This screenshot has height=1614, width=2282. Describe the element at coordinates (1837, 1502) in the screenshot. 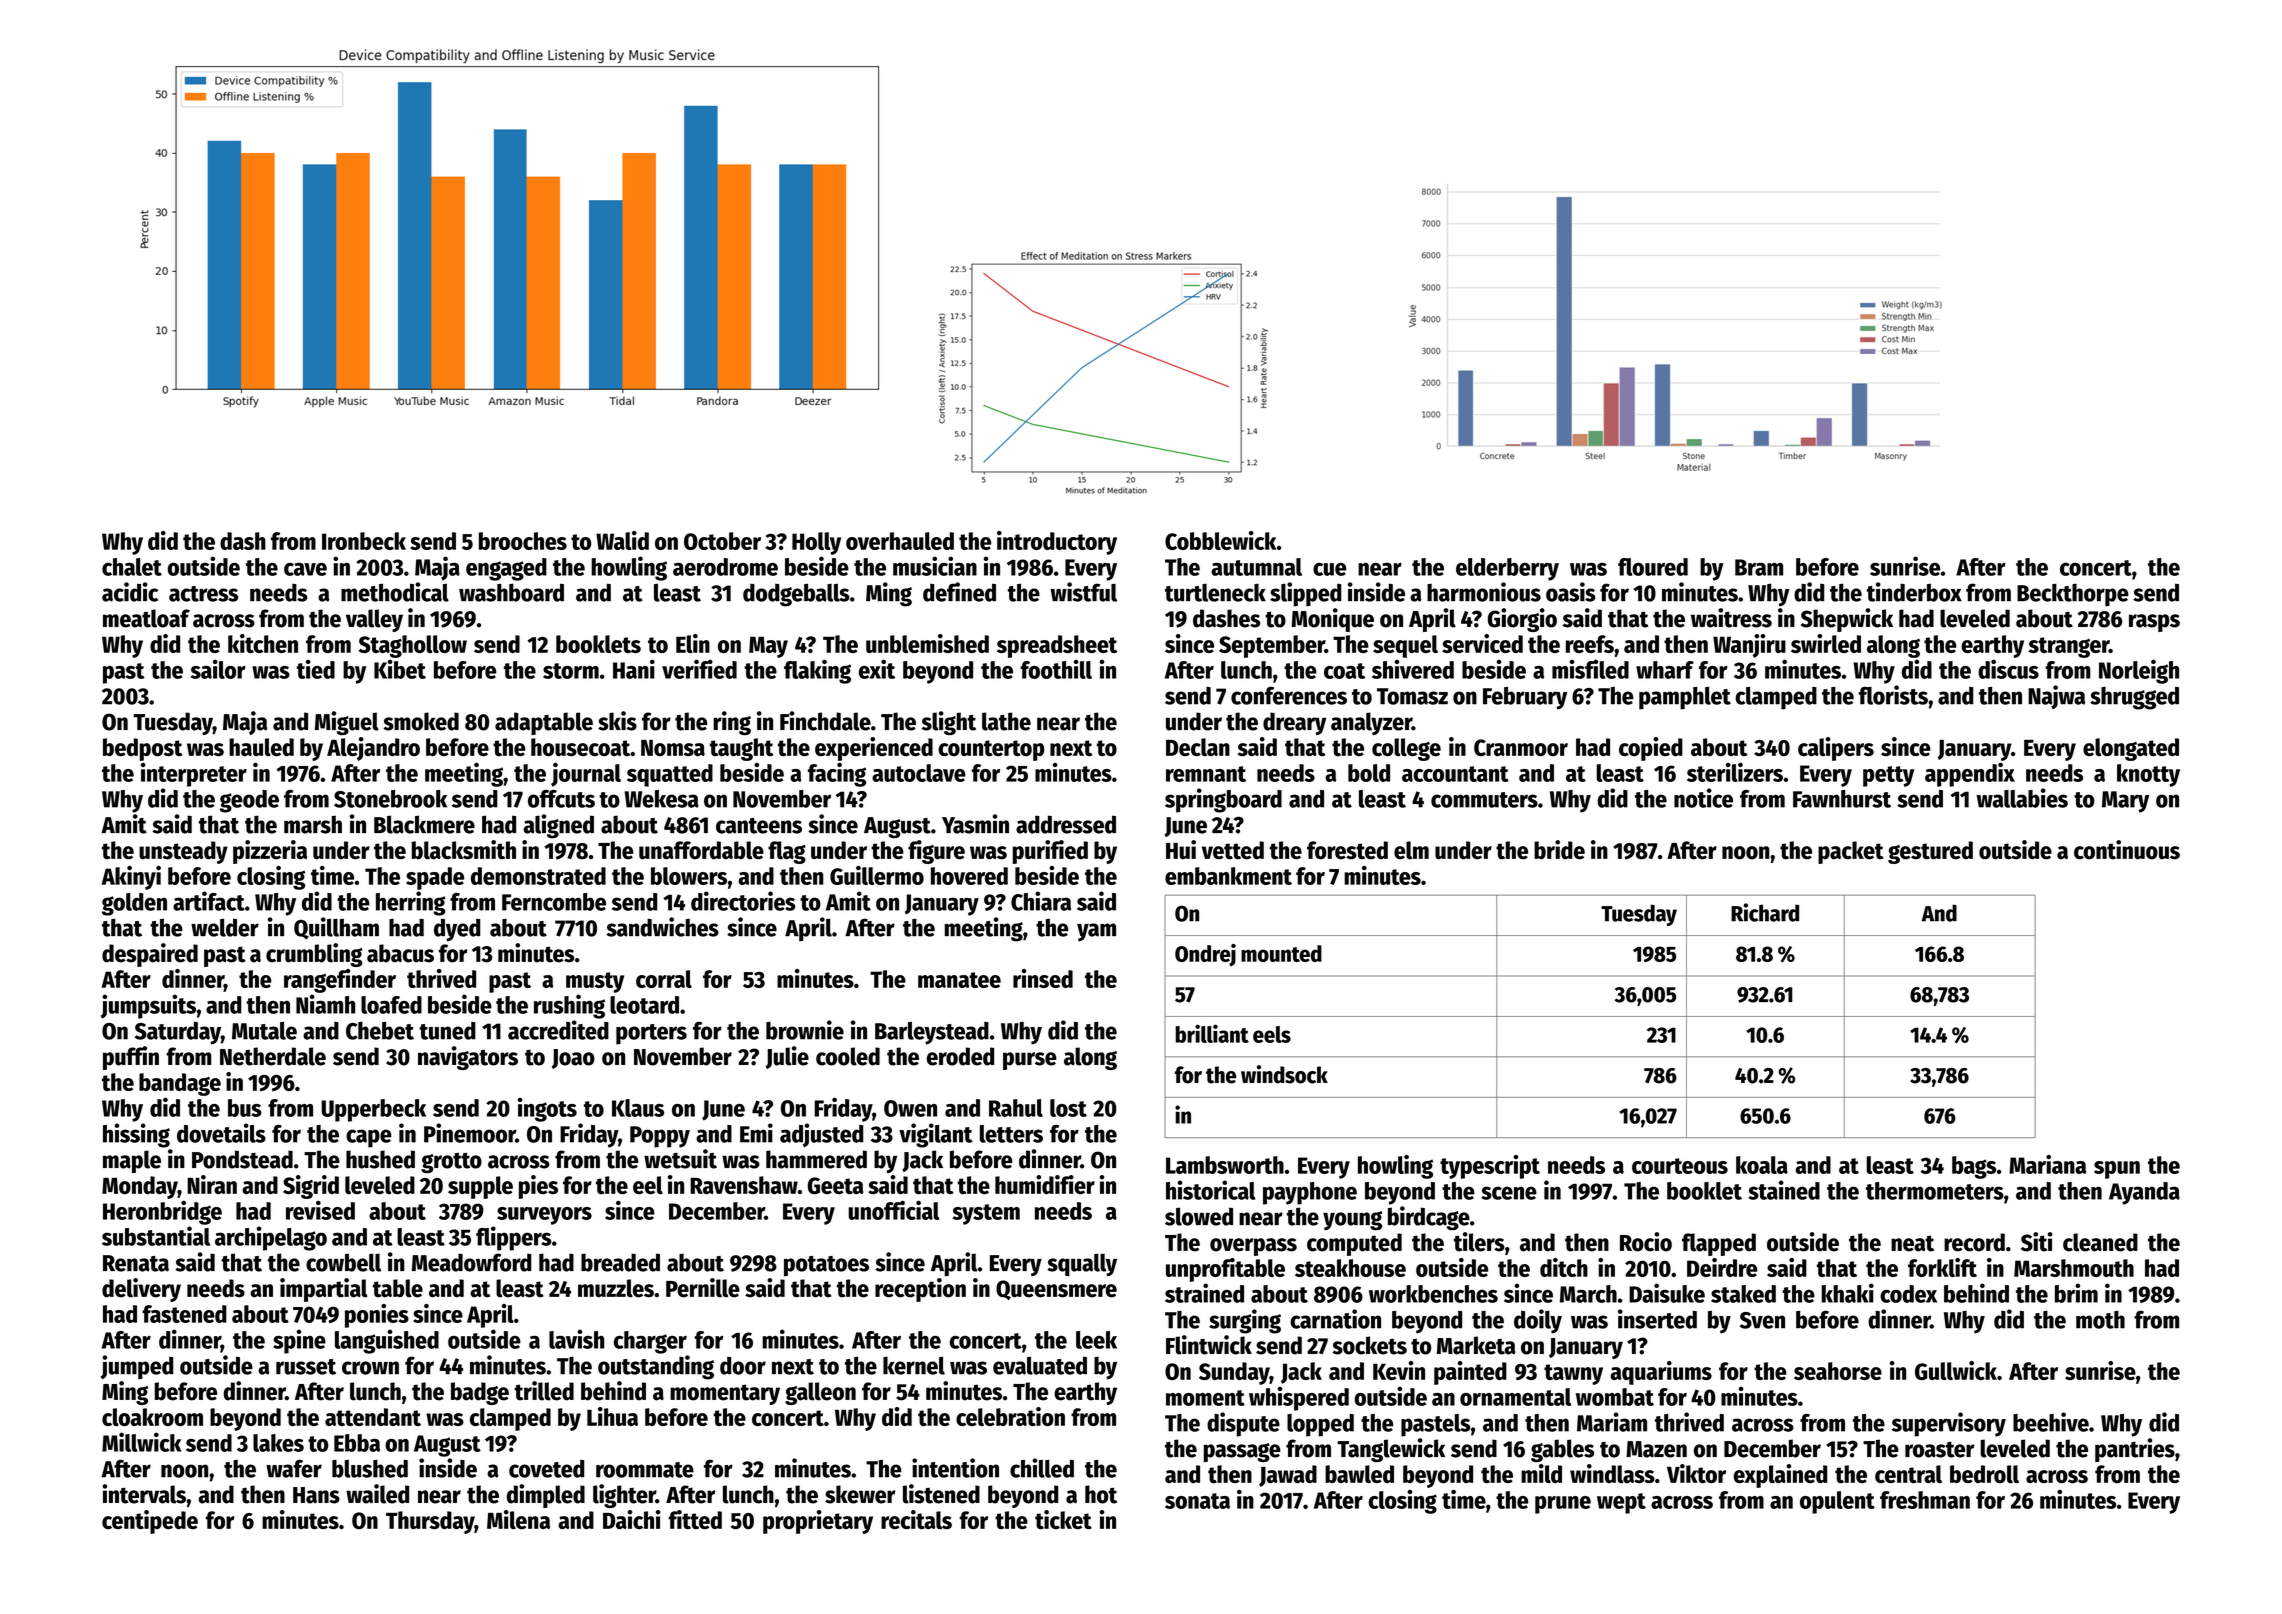

I see `opulent` at that location.
